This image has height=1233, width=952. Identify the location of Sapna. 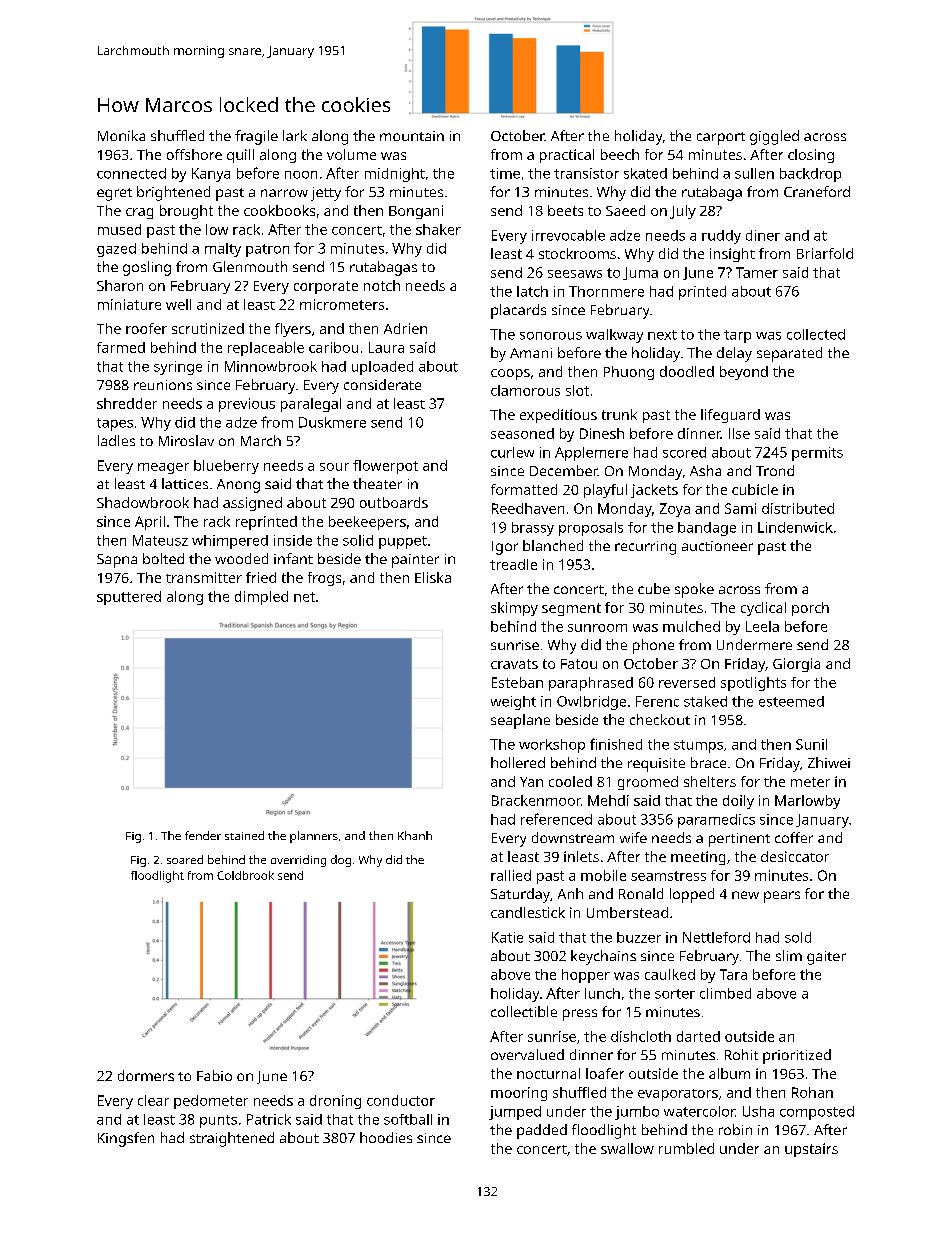
(117, 561).
